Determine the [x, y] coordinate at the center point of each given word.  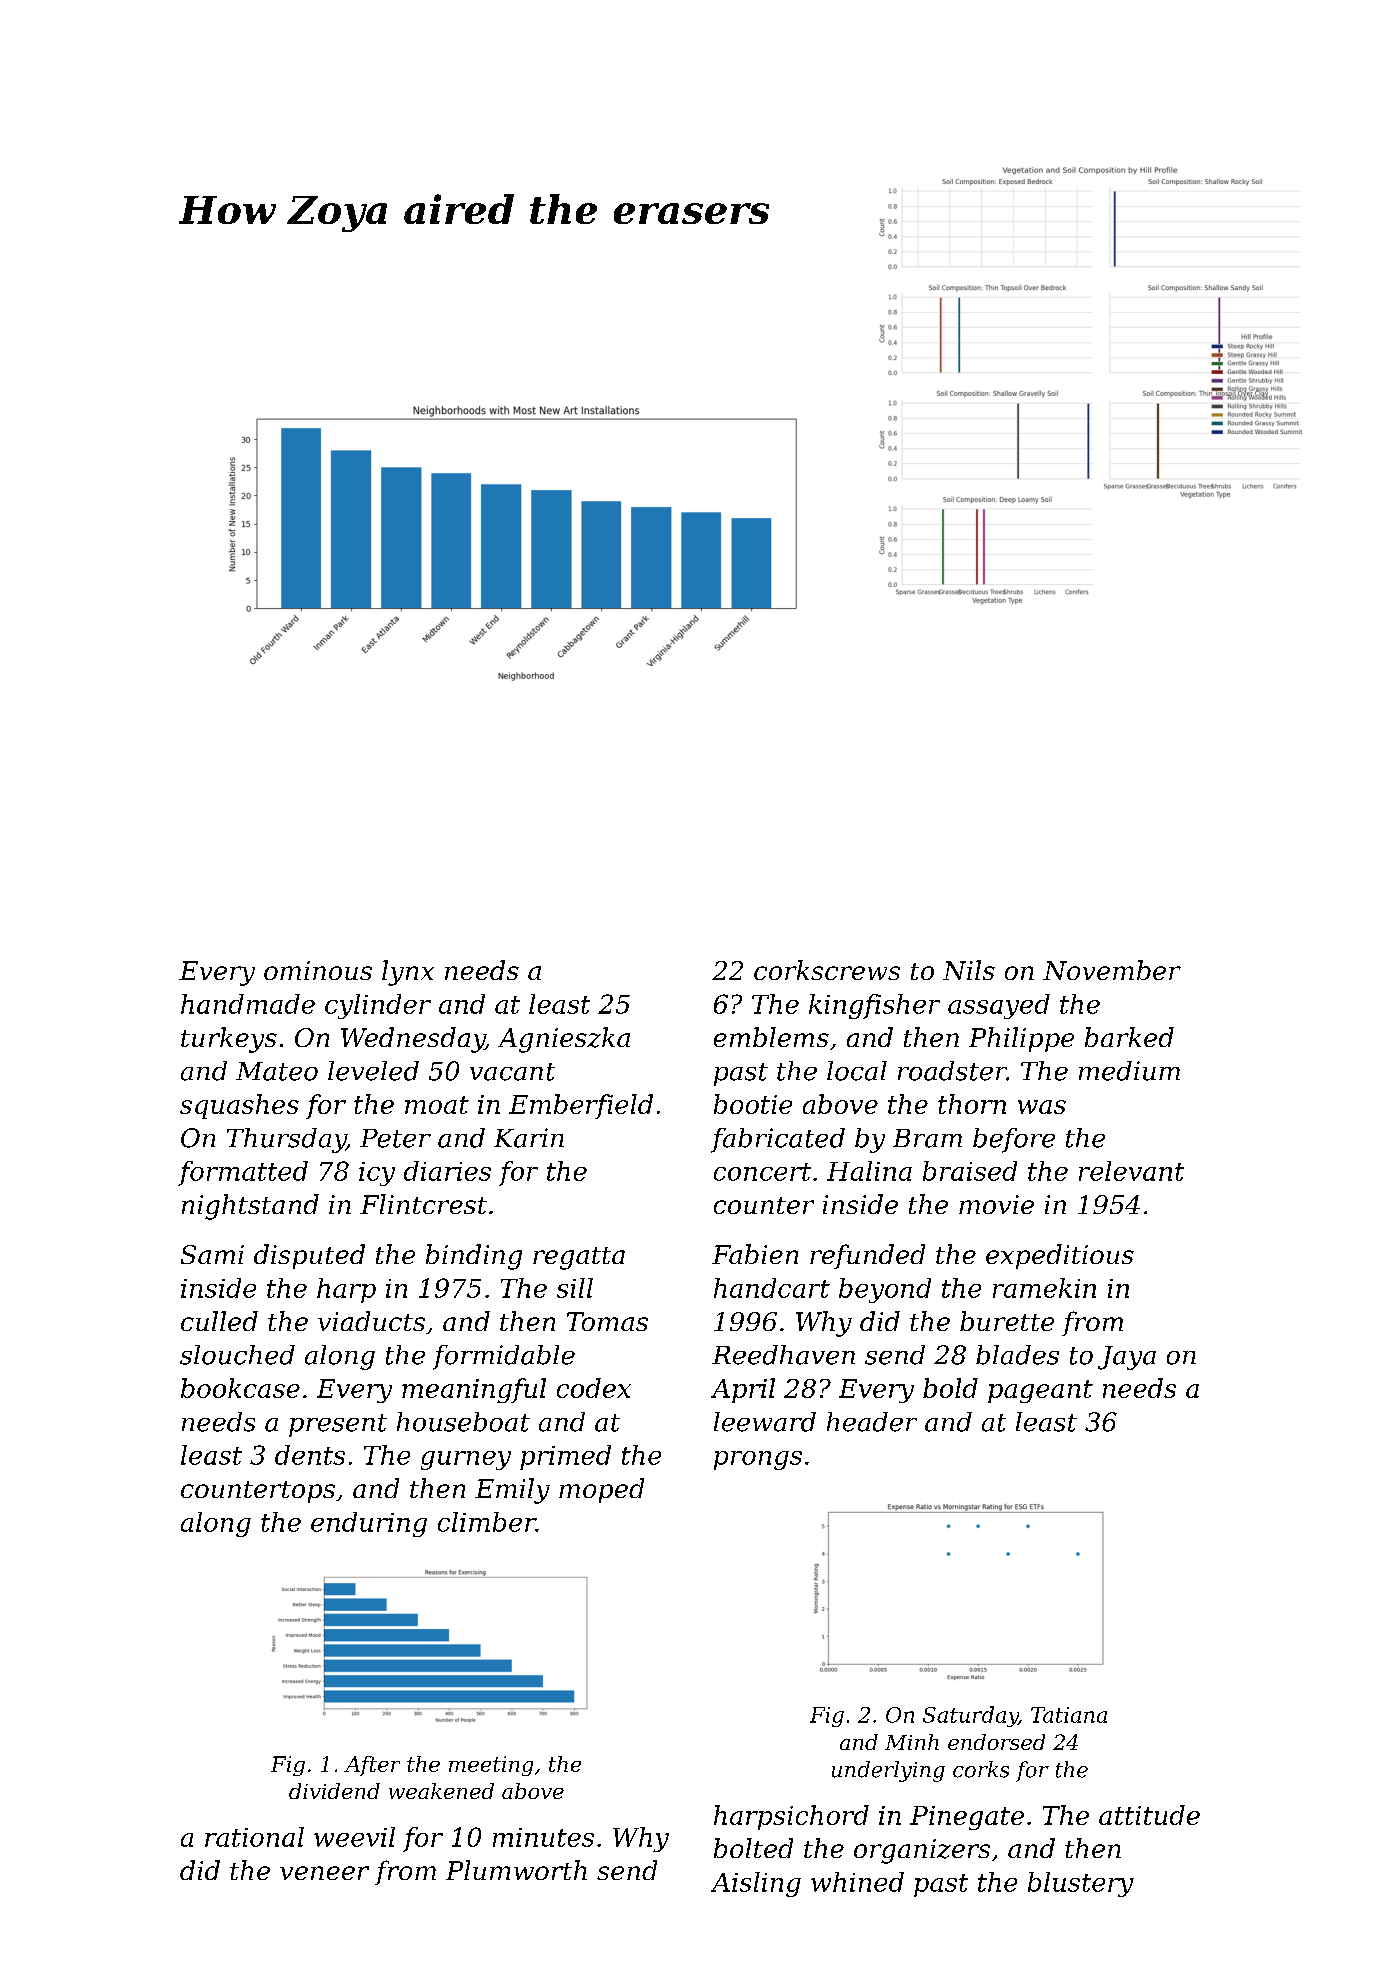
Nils [969, 970]
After [372, 1766]
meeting [491, 1766]
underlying [888, 1771]
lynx [408, 973]
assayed [999, 1006]
